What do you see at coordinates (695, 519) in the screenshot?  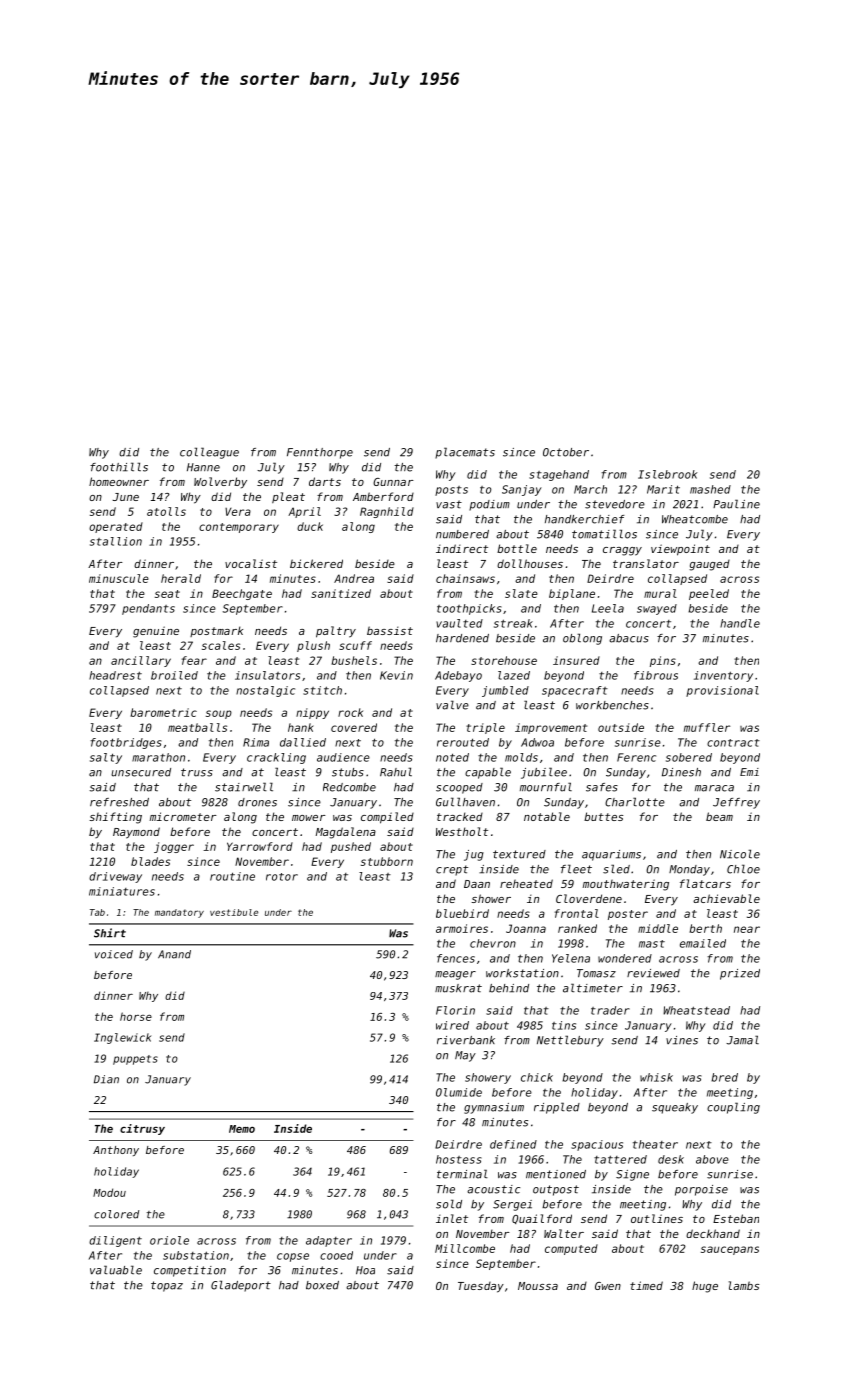 I see `Wheatcombe` at bounding box center [695, 519].
